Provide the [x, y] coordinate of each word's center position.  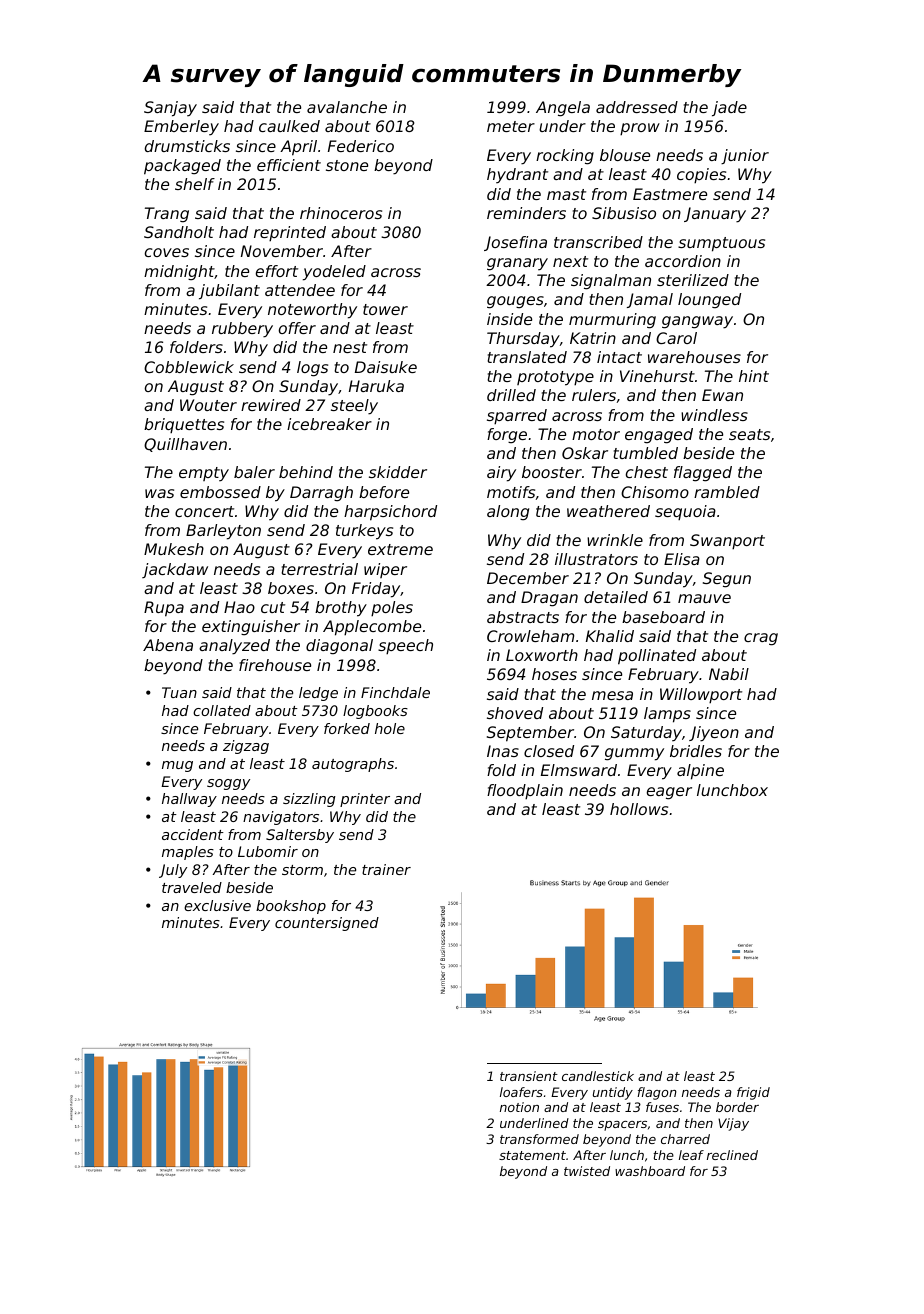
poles [392, 609]
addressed [637, 107]
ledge [318, 694]
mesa [612, 695]
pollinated [657, 657]
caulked [289, 126]
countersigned [327, 924]
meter [511, 126]
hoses [554, 674]
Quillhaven [185, 445]
